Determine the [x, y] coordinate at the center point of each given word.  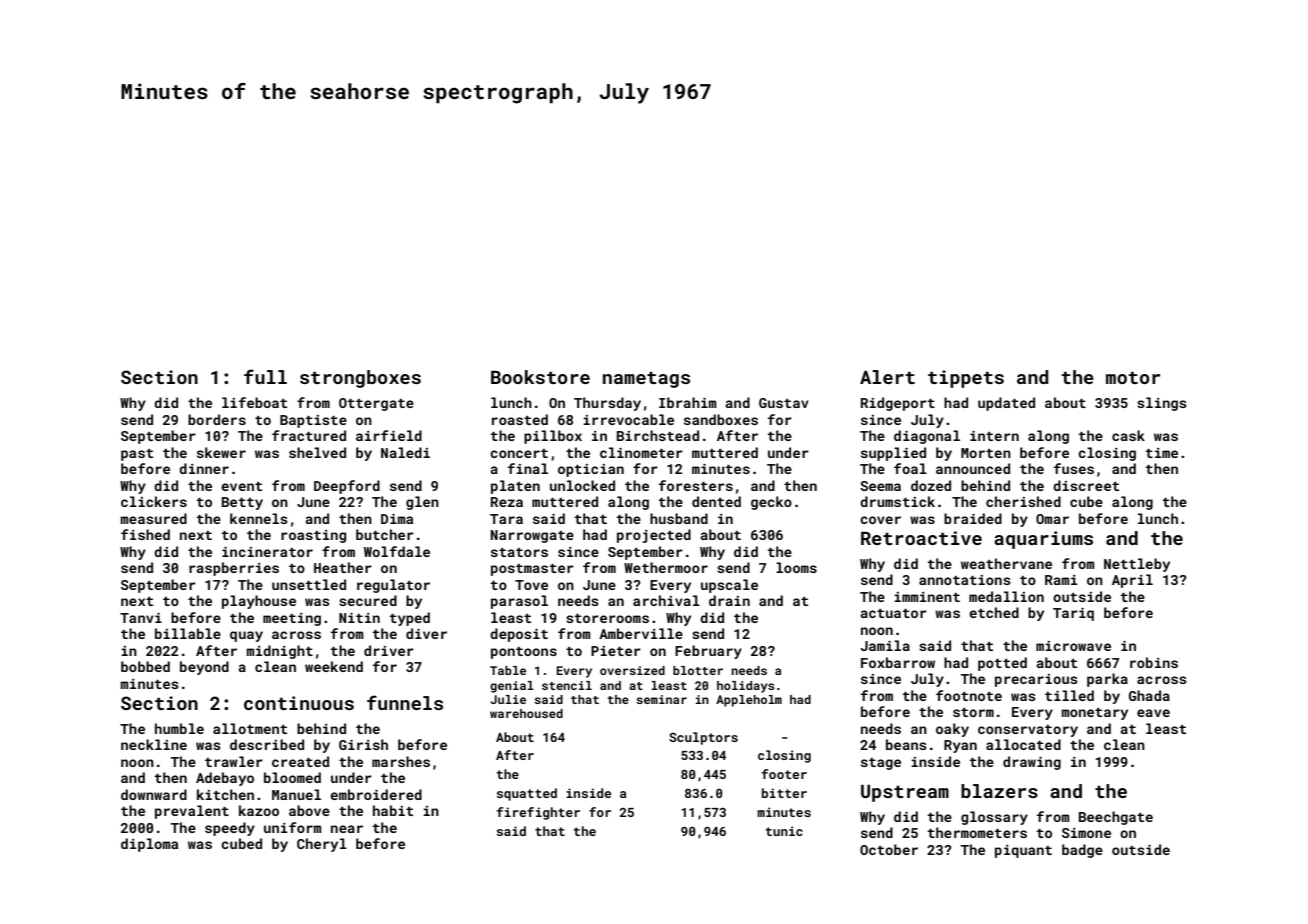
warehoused [526, 713]
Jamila [885, 645]
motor [1133, 378]
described [267, 744]
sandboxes [721, 419]
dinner [204, 468]
